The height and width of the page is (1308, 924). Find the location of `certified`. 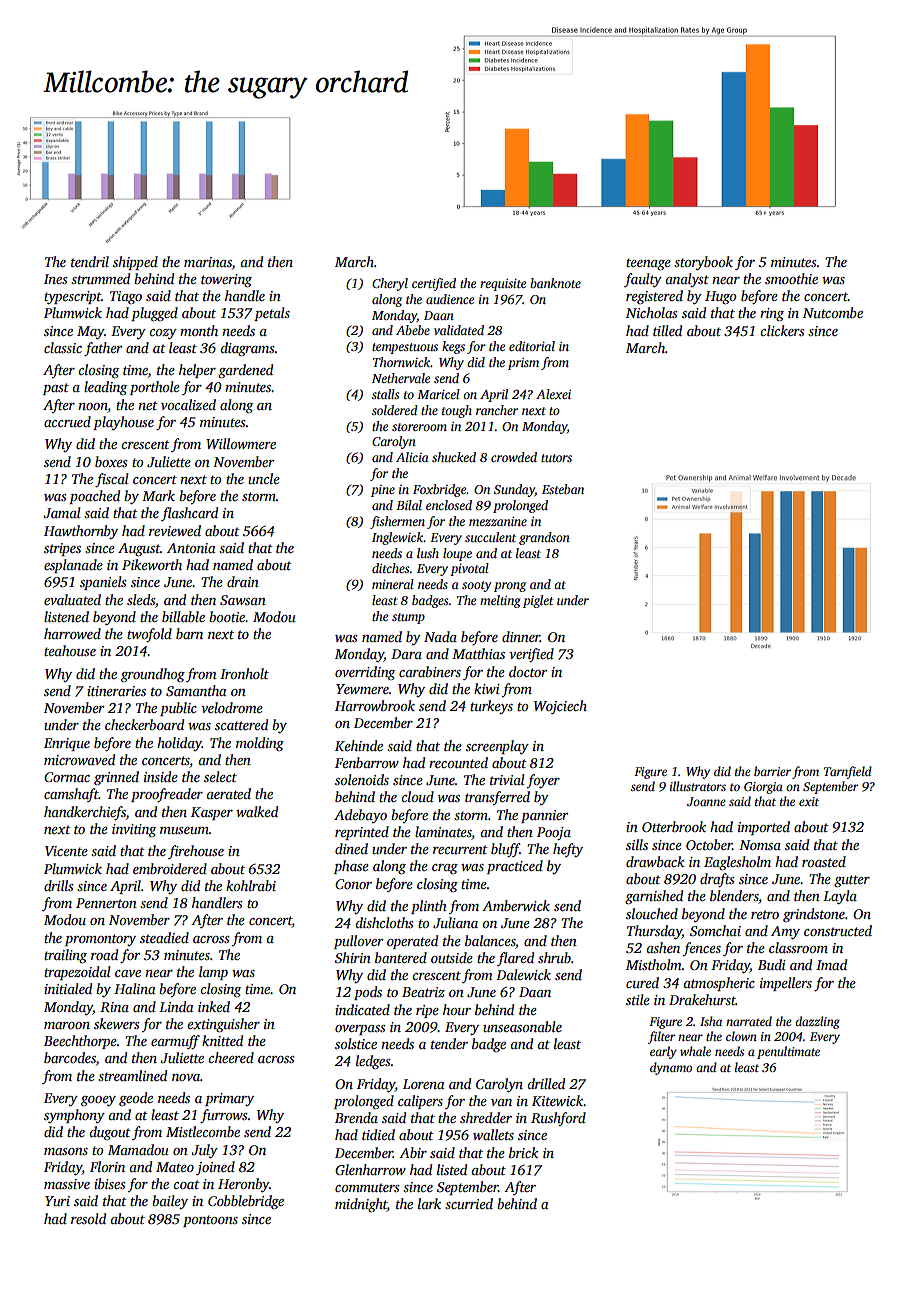

certified is located at coordinates (434, 284).
